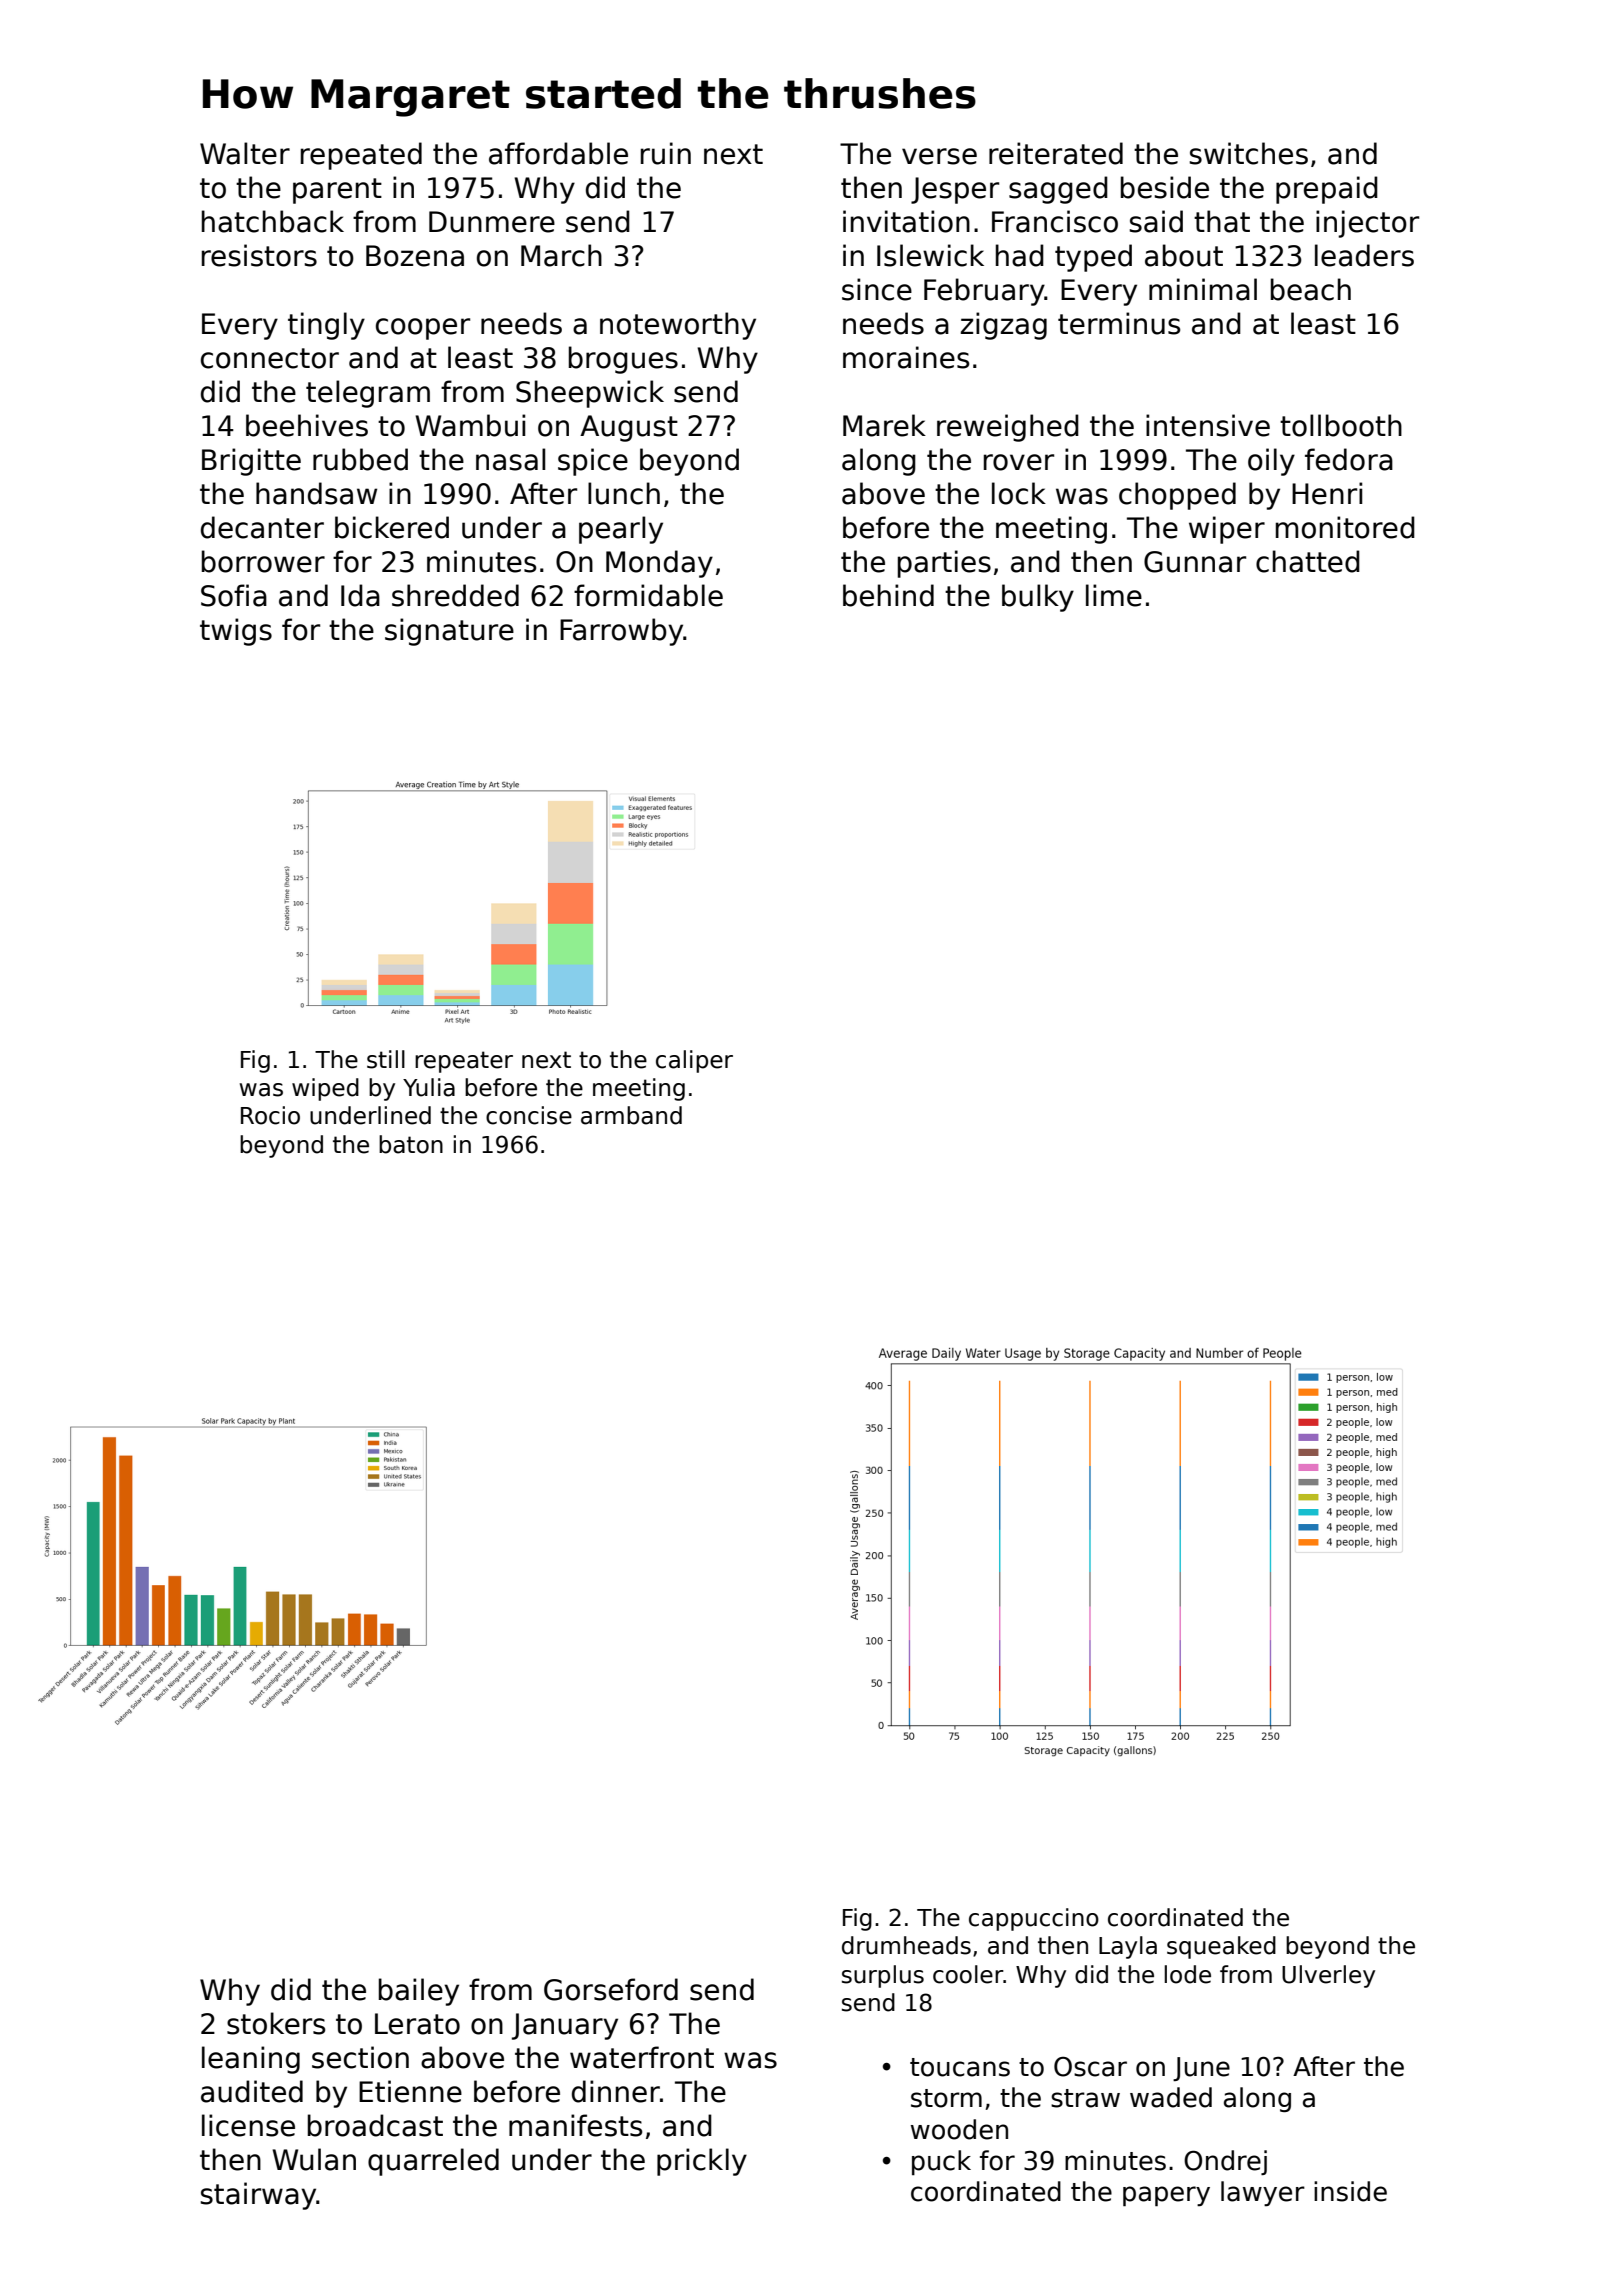  Describe the element at coordinates (361, 156) in the screenshot. I see `repeated` at that location.
